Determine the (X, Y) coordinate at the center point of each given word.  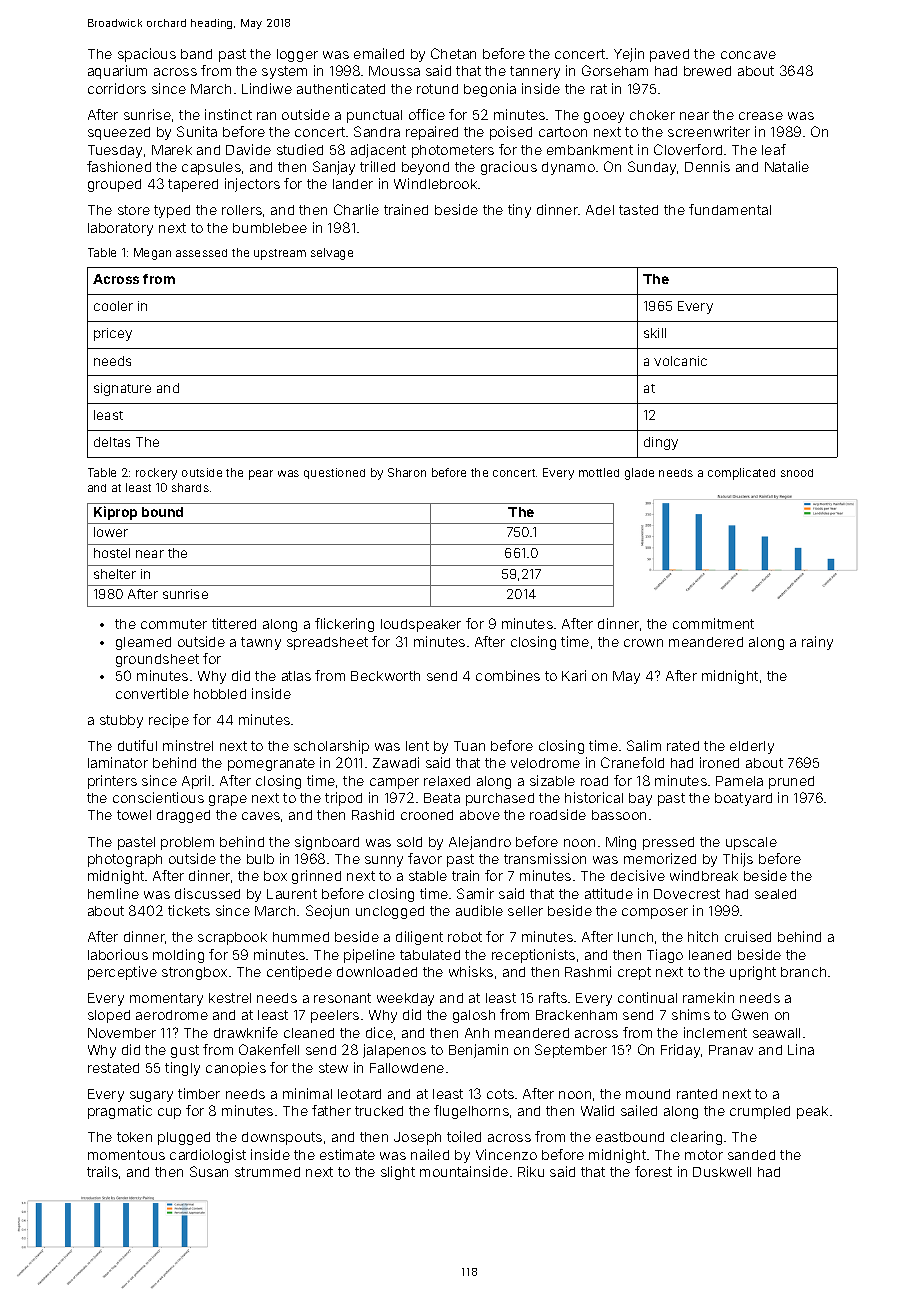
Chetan (453, 53)
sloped (109, 1016)
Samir (475, 893)
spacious (147, 55)
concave (748, 55)
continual (647, 997)
